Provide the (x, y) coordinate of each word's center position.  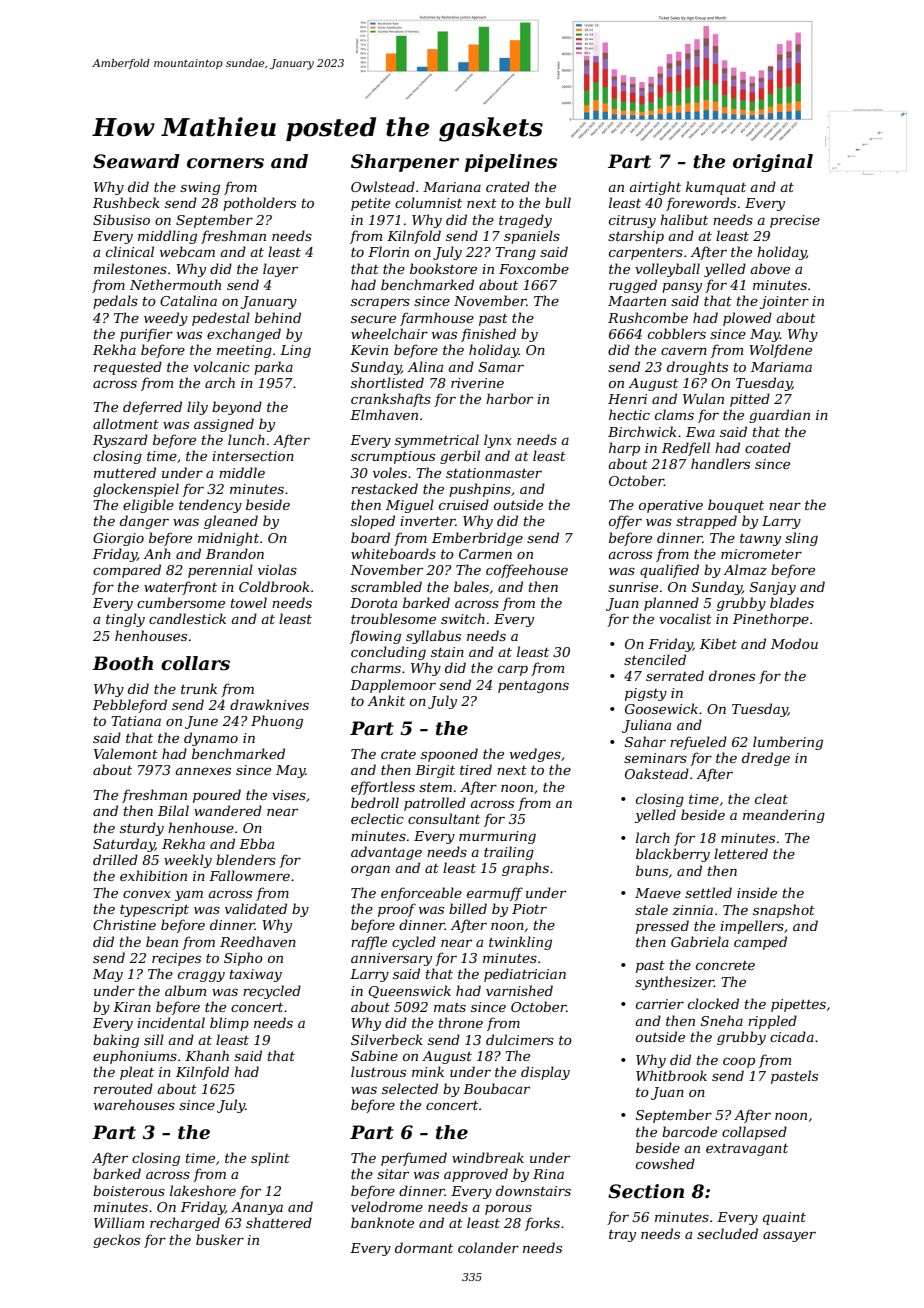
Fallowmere (249, 875)
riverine (477, 383)
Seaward (136, 161)
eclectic (377, 818)
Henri (627, 399)
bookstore (443, 268)
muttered (125, 472)
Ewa (700, 432)
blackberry (673, 855)
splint (270, 1159)
